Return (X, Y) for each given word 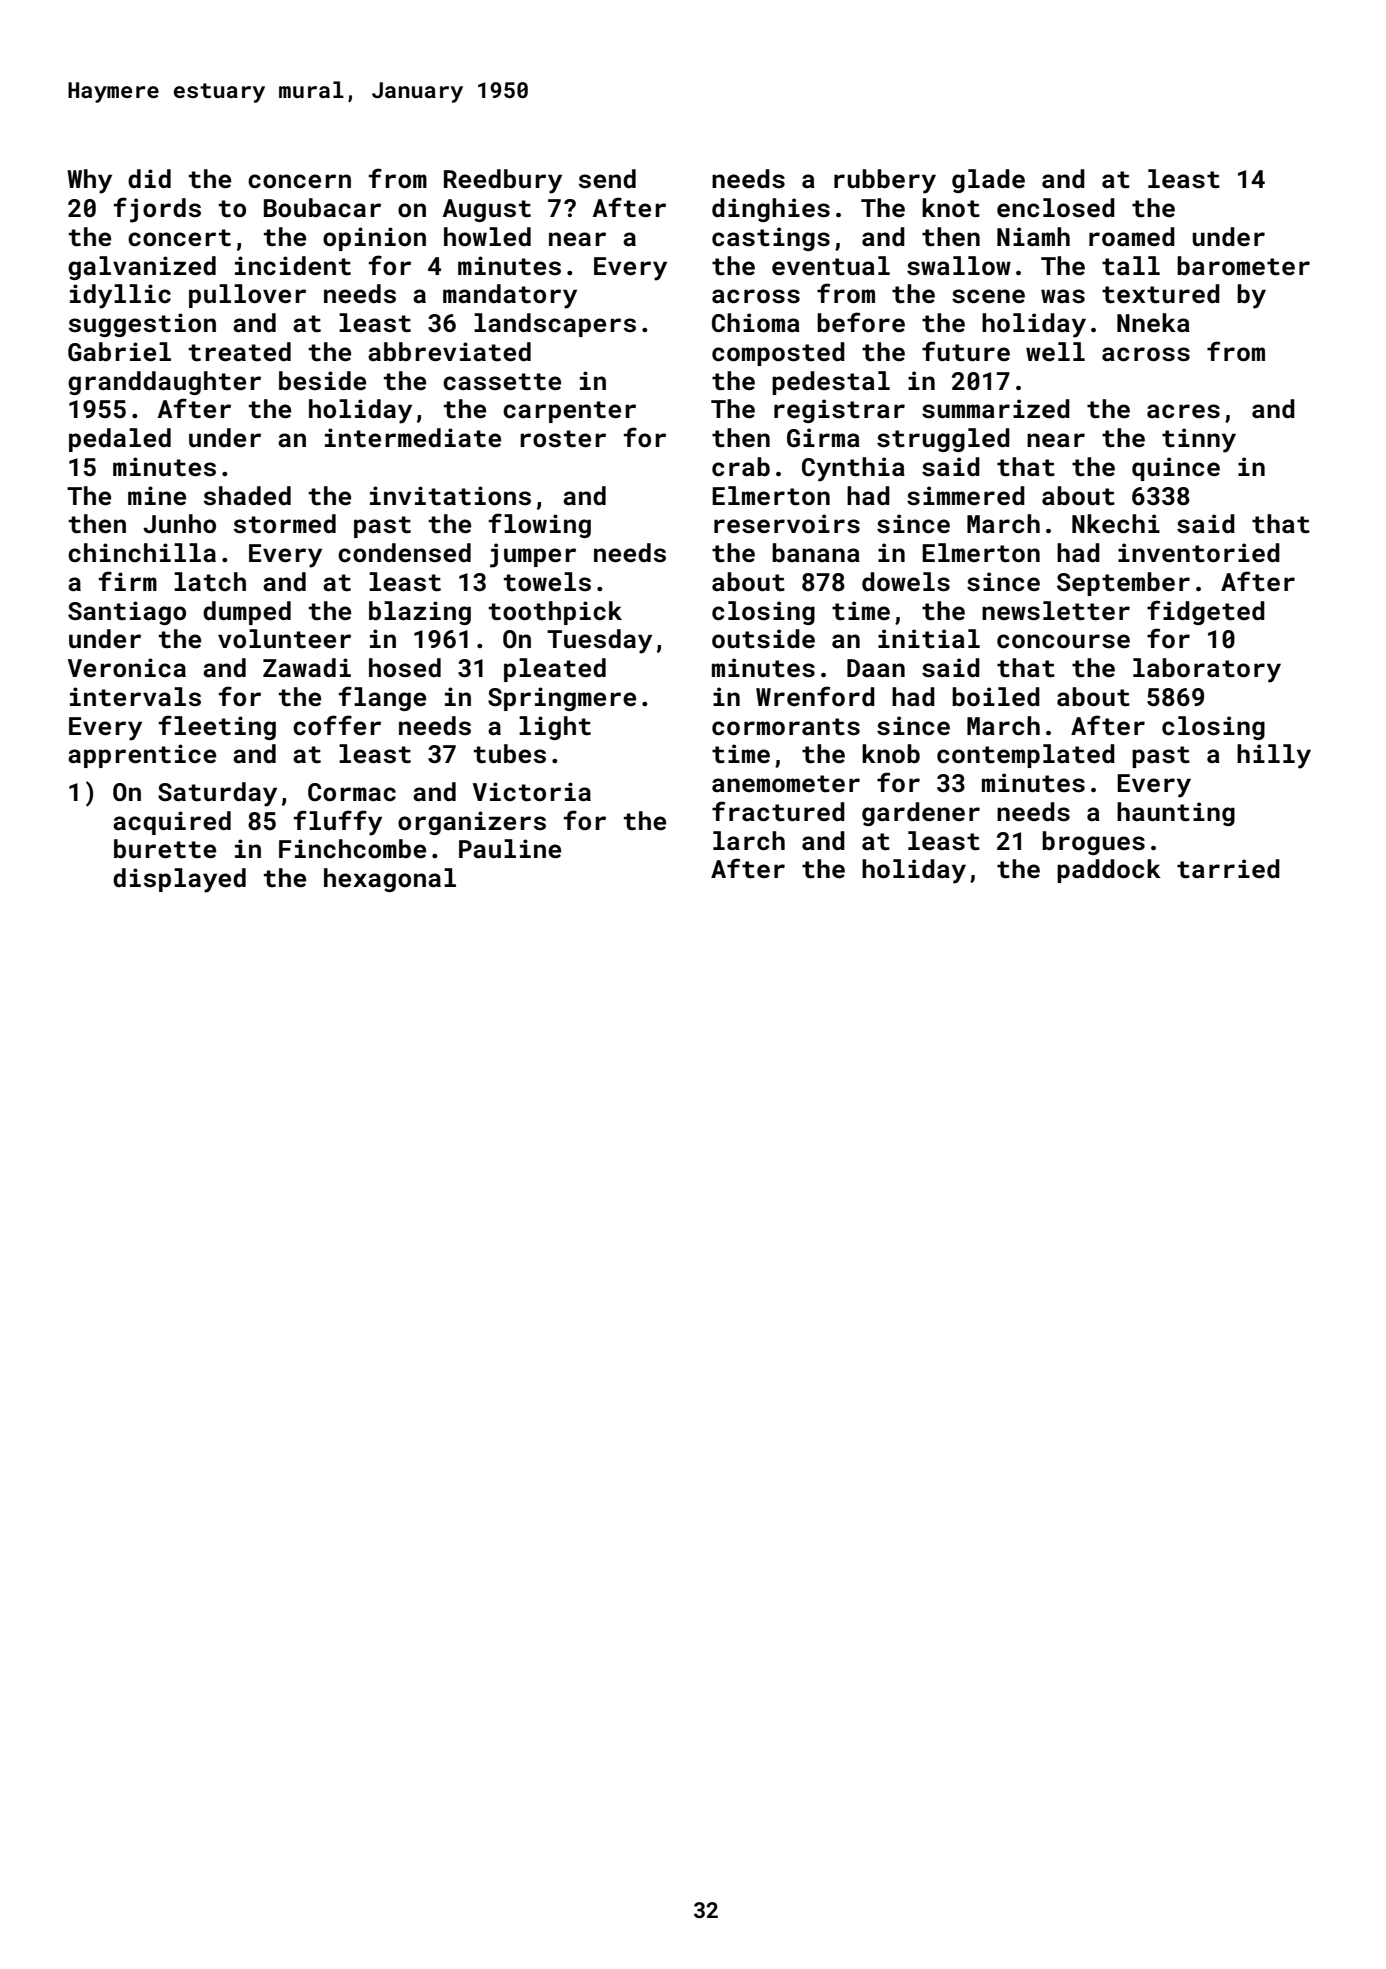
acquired (172, 823)
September (1123, 584)
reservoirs (787, 524)
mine (157, 496)
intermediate (413, 438)
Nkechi (1116, 524)
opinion (374, 239)
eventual (831, 266)
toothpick (555, 613)
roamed (1132, 236)
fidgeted (1206, 612)
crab (741, 467)
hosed (405, 668)
